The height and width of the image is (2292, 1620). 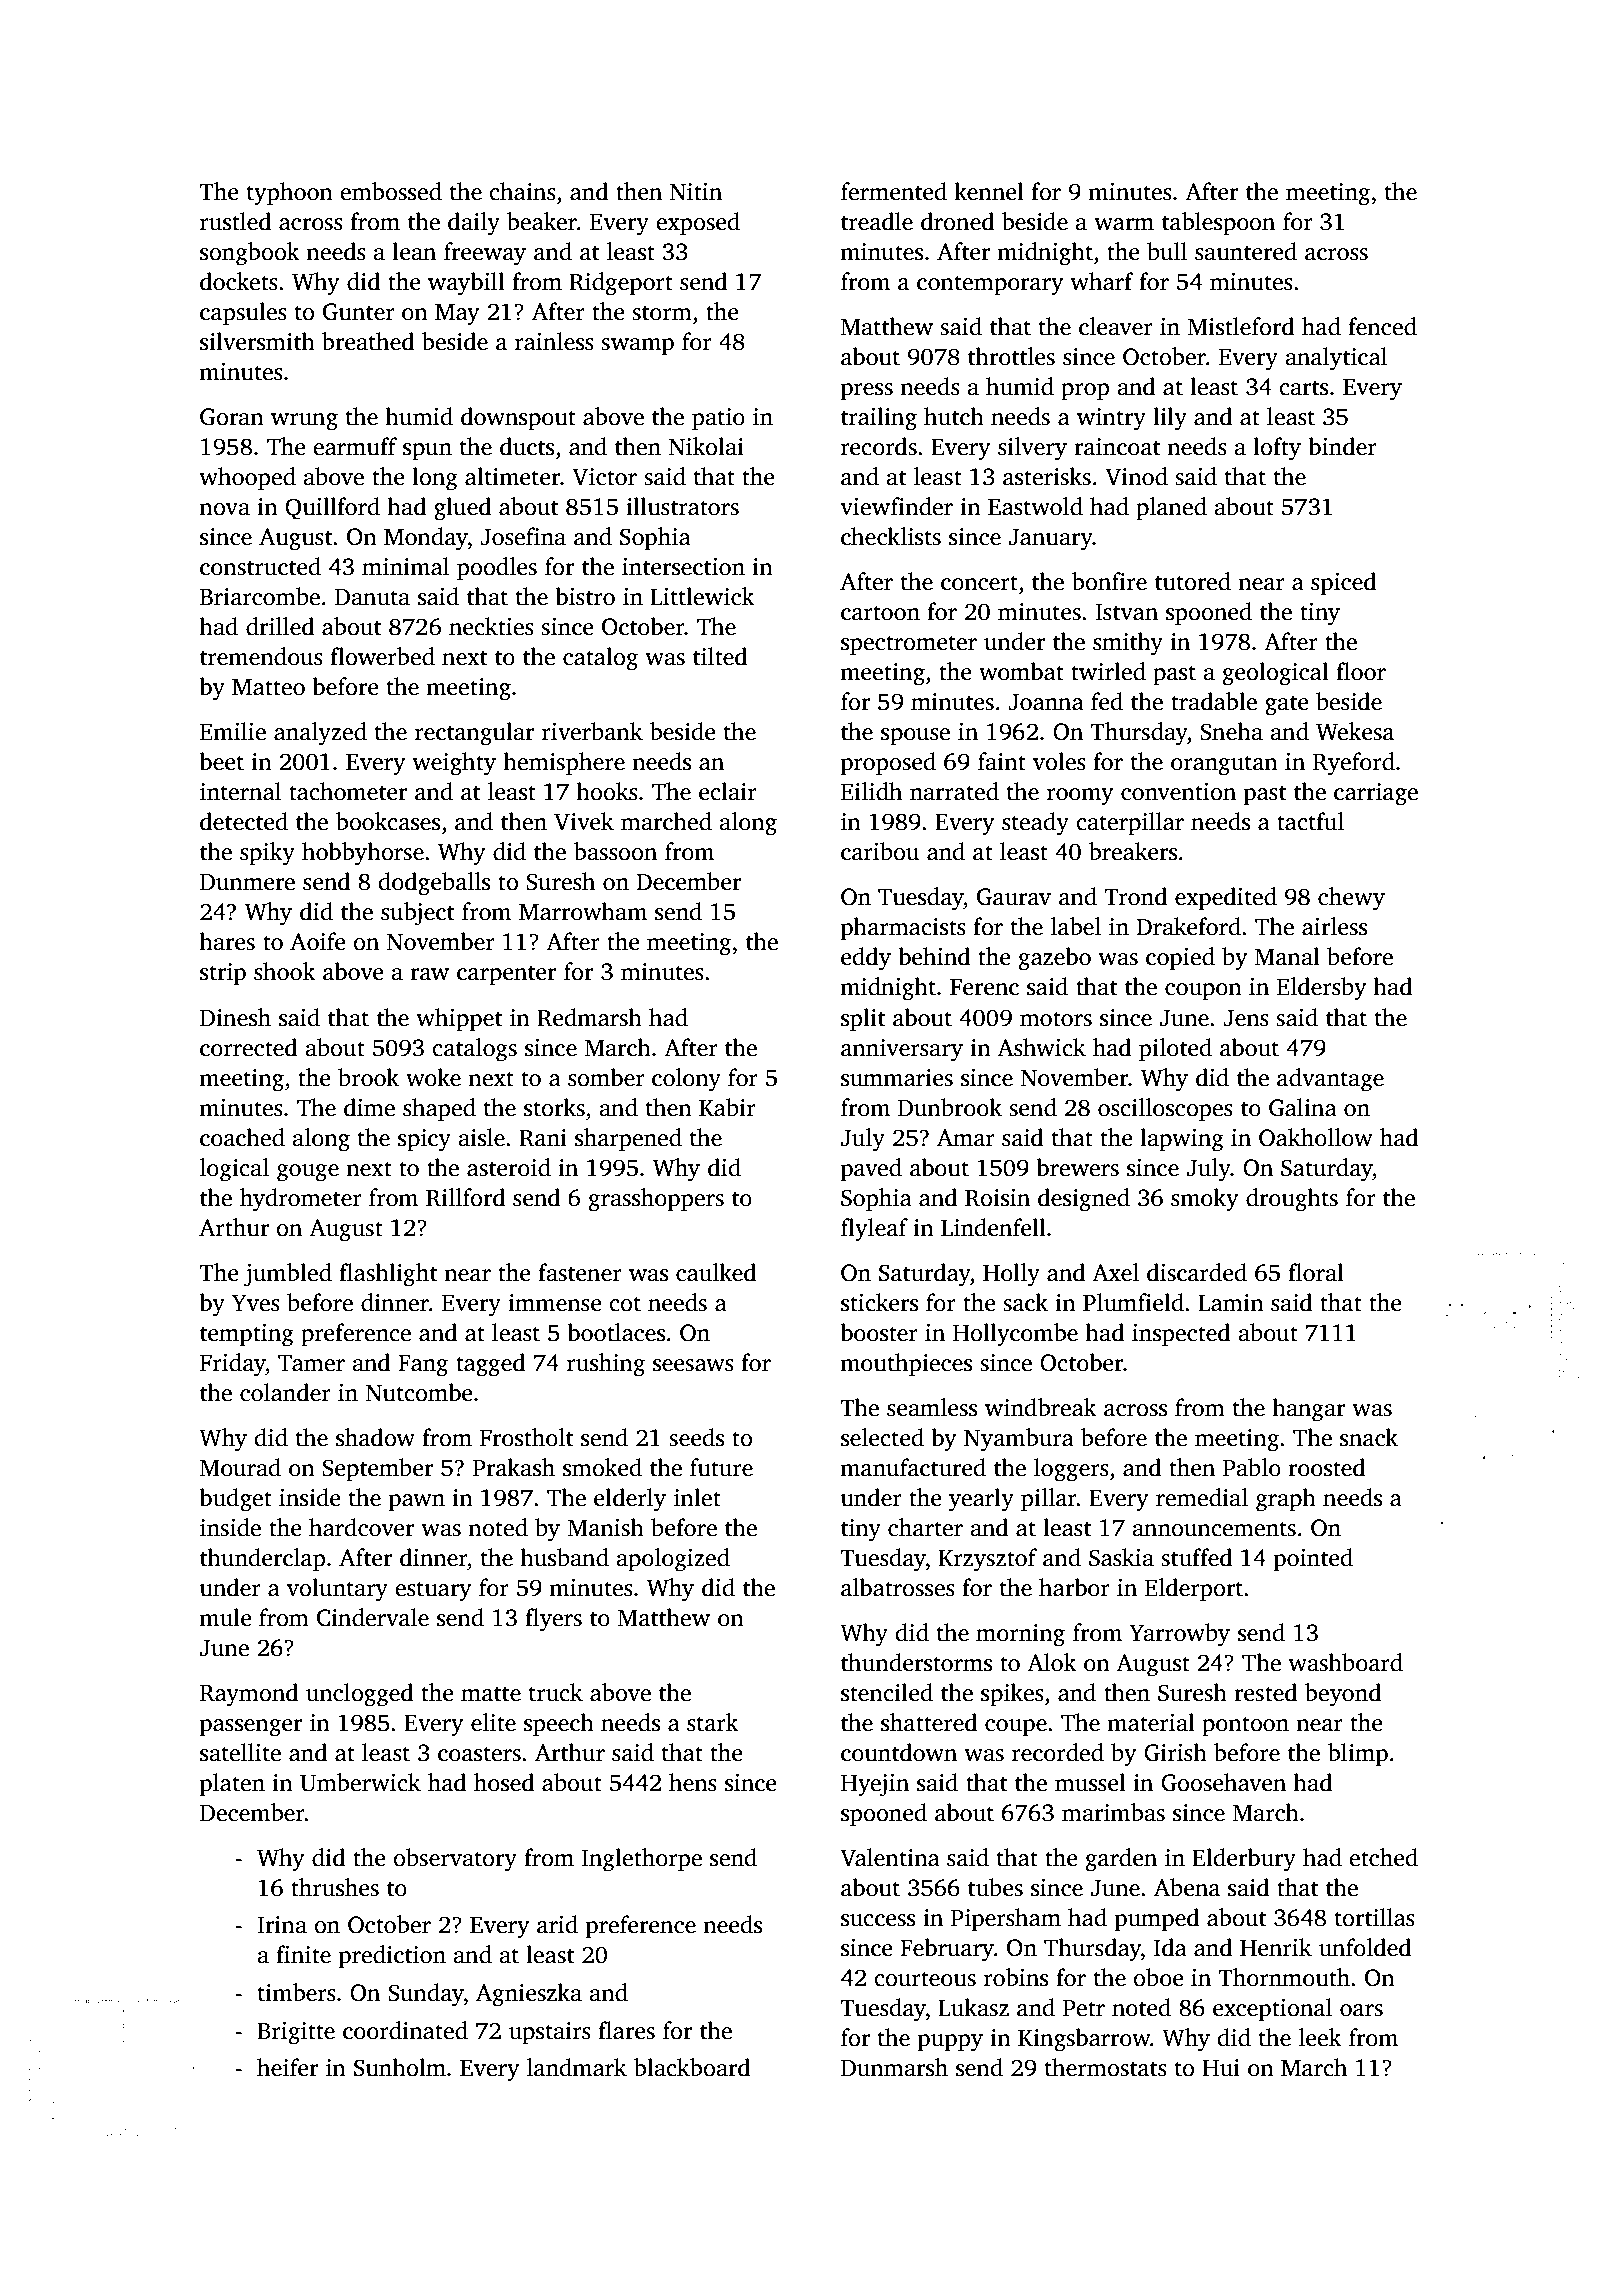 I want to click on bassoon, so click(x=615, y=851).
